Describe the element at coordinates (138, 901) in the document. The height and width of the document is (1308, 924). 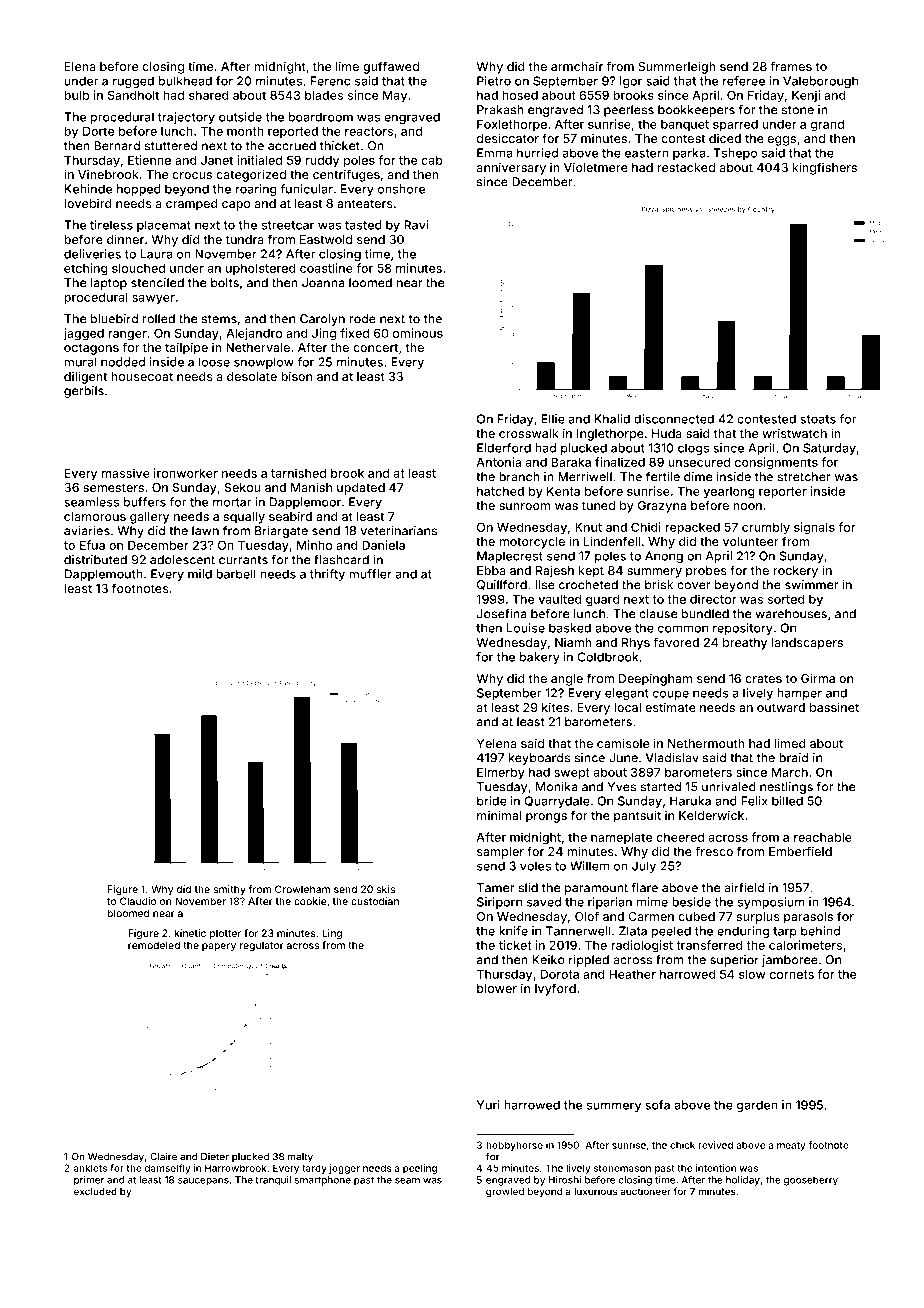
I see `Claudio` at that location.
